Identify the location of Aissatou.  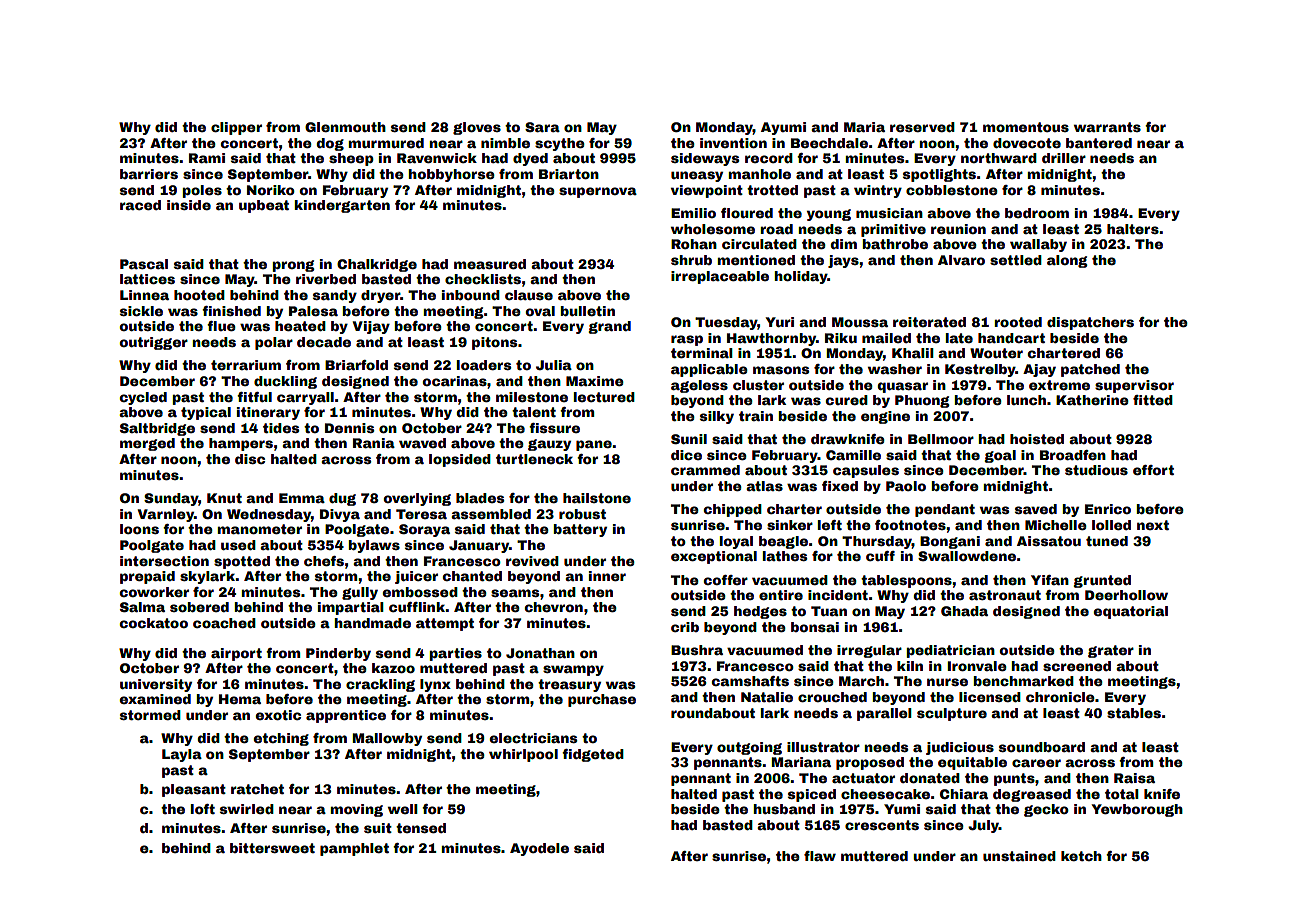
(1049, 541).
